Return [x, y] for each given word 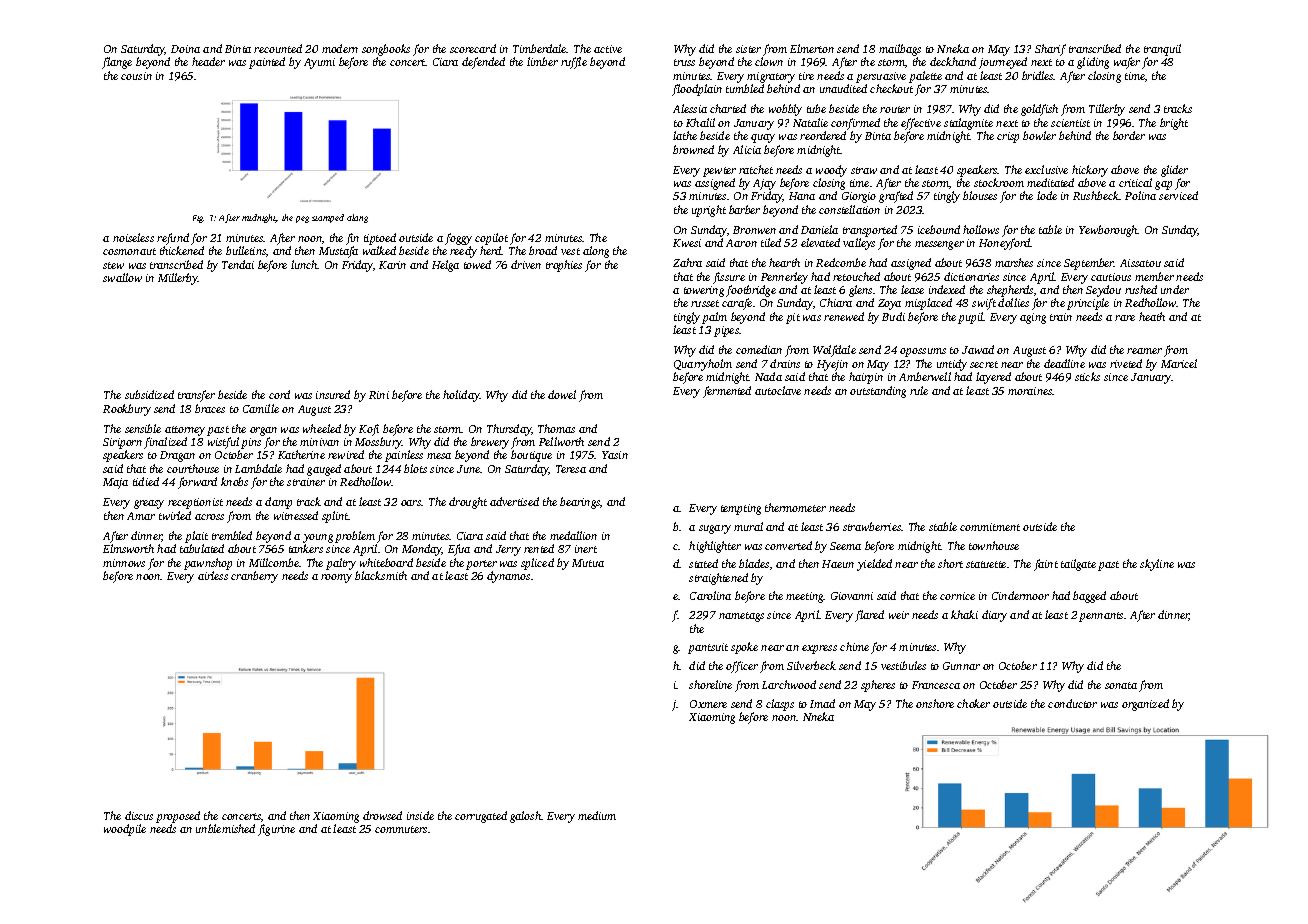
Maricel [1179, 363]
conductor [1072, 703]
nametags [741, 617]
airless [213, 575]
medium [597, 815]
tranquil [1162, 50]
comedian [759, 349]
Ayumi [319, 63]
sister [748, 49]
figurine [276, 830]
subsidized [149, 394]
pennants [1101, 617]
